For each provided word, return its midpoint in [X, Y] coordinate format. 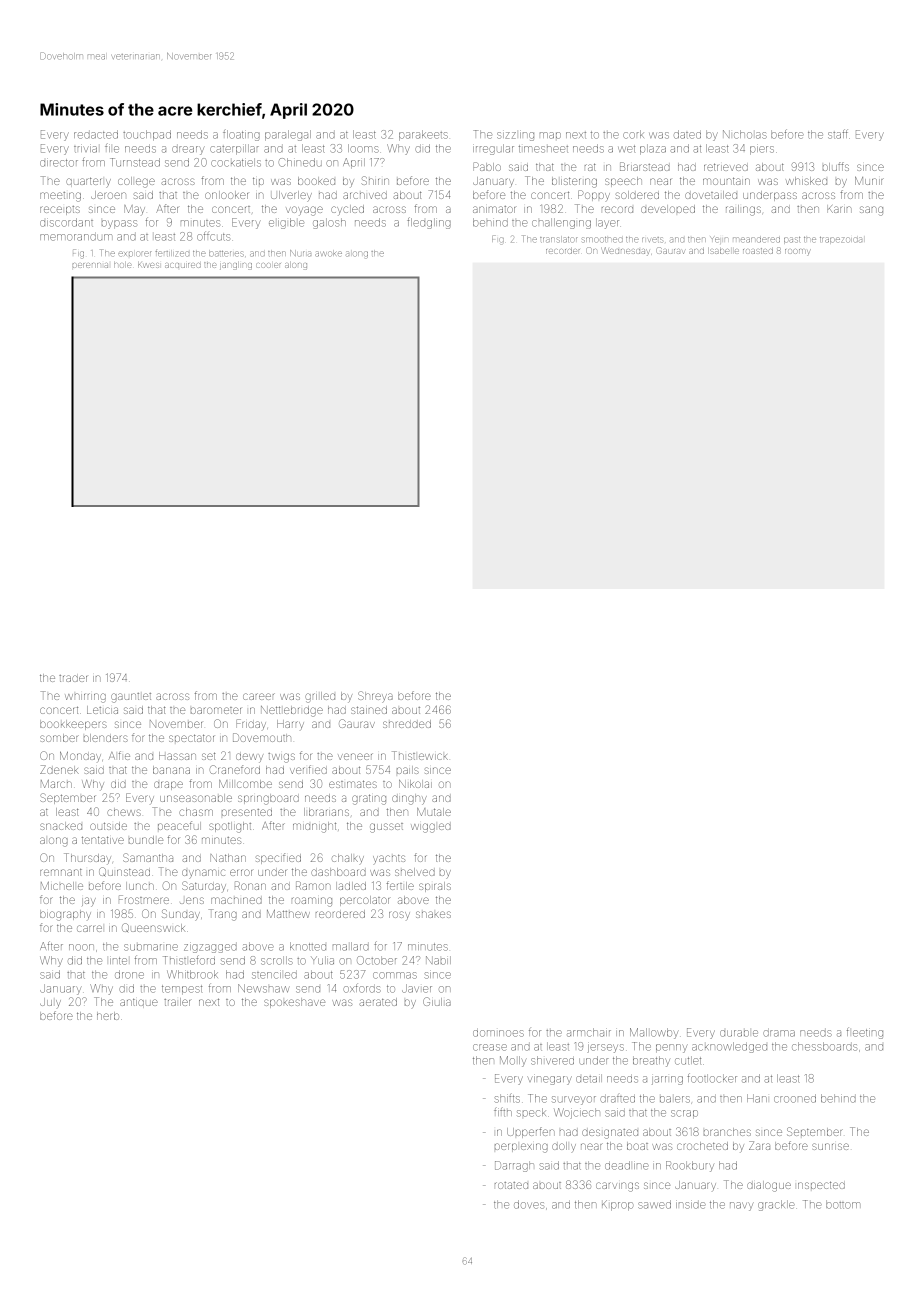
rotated [511, 1185]
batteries [226, 253]
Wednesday [626, 251]
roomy [798, 252]
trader [73, 678]
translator [558, 239]
